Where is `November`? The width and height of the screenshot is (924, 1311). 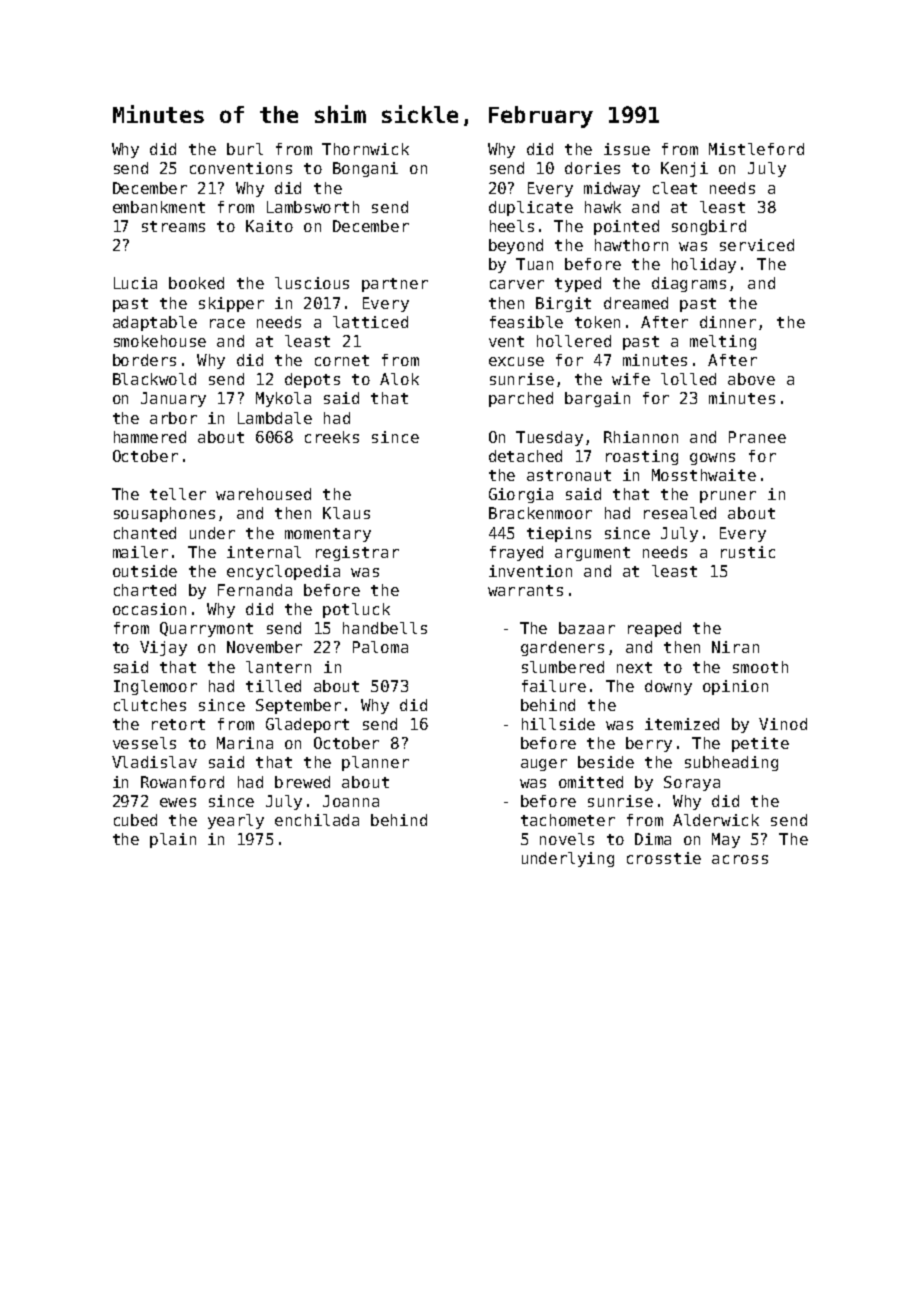 November is located at coordinates (264, 647).
